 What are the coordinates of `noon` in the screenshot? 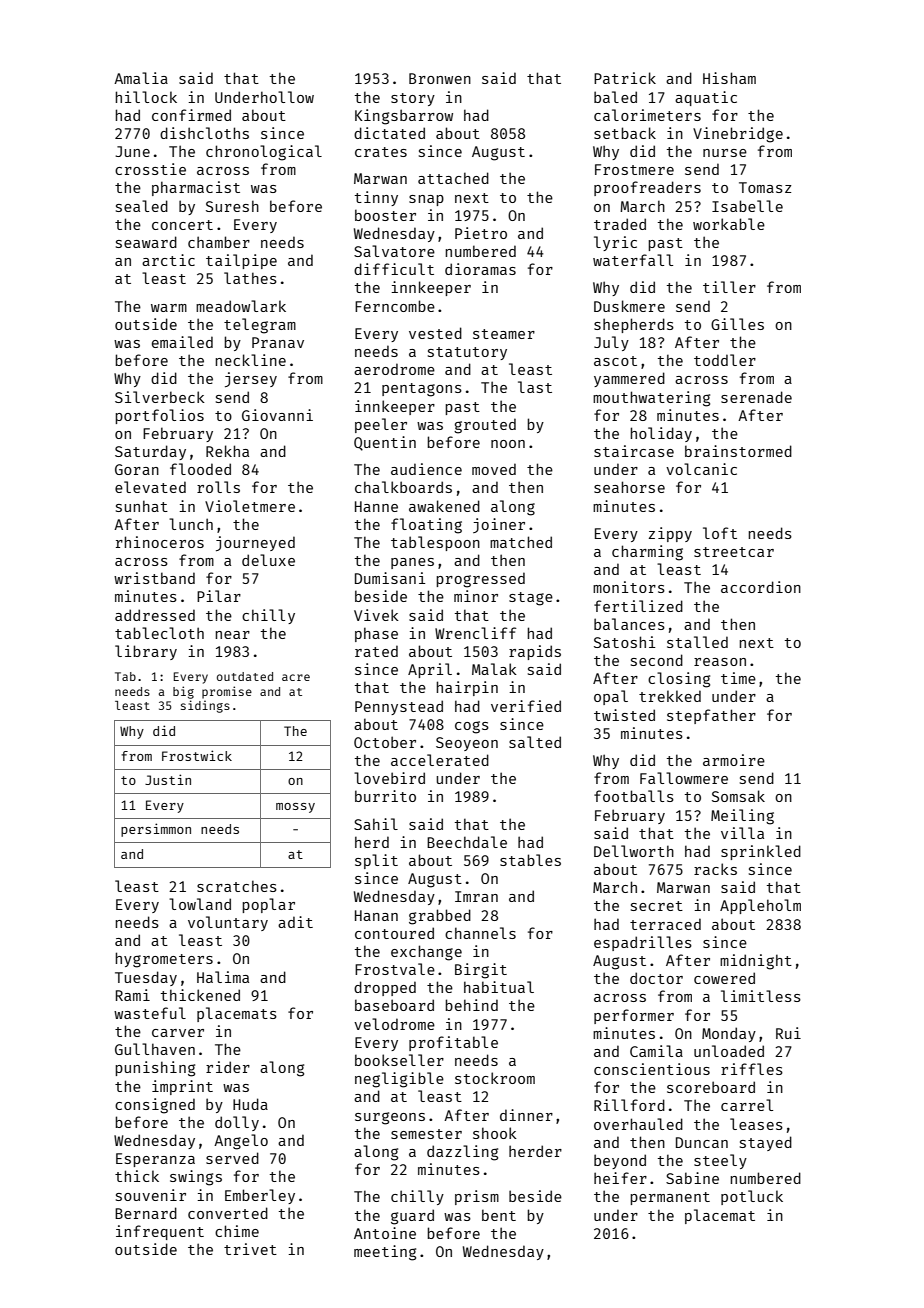 It's located at (508, 444).
